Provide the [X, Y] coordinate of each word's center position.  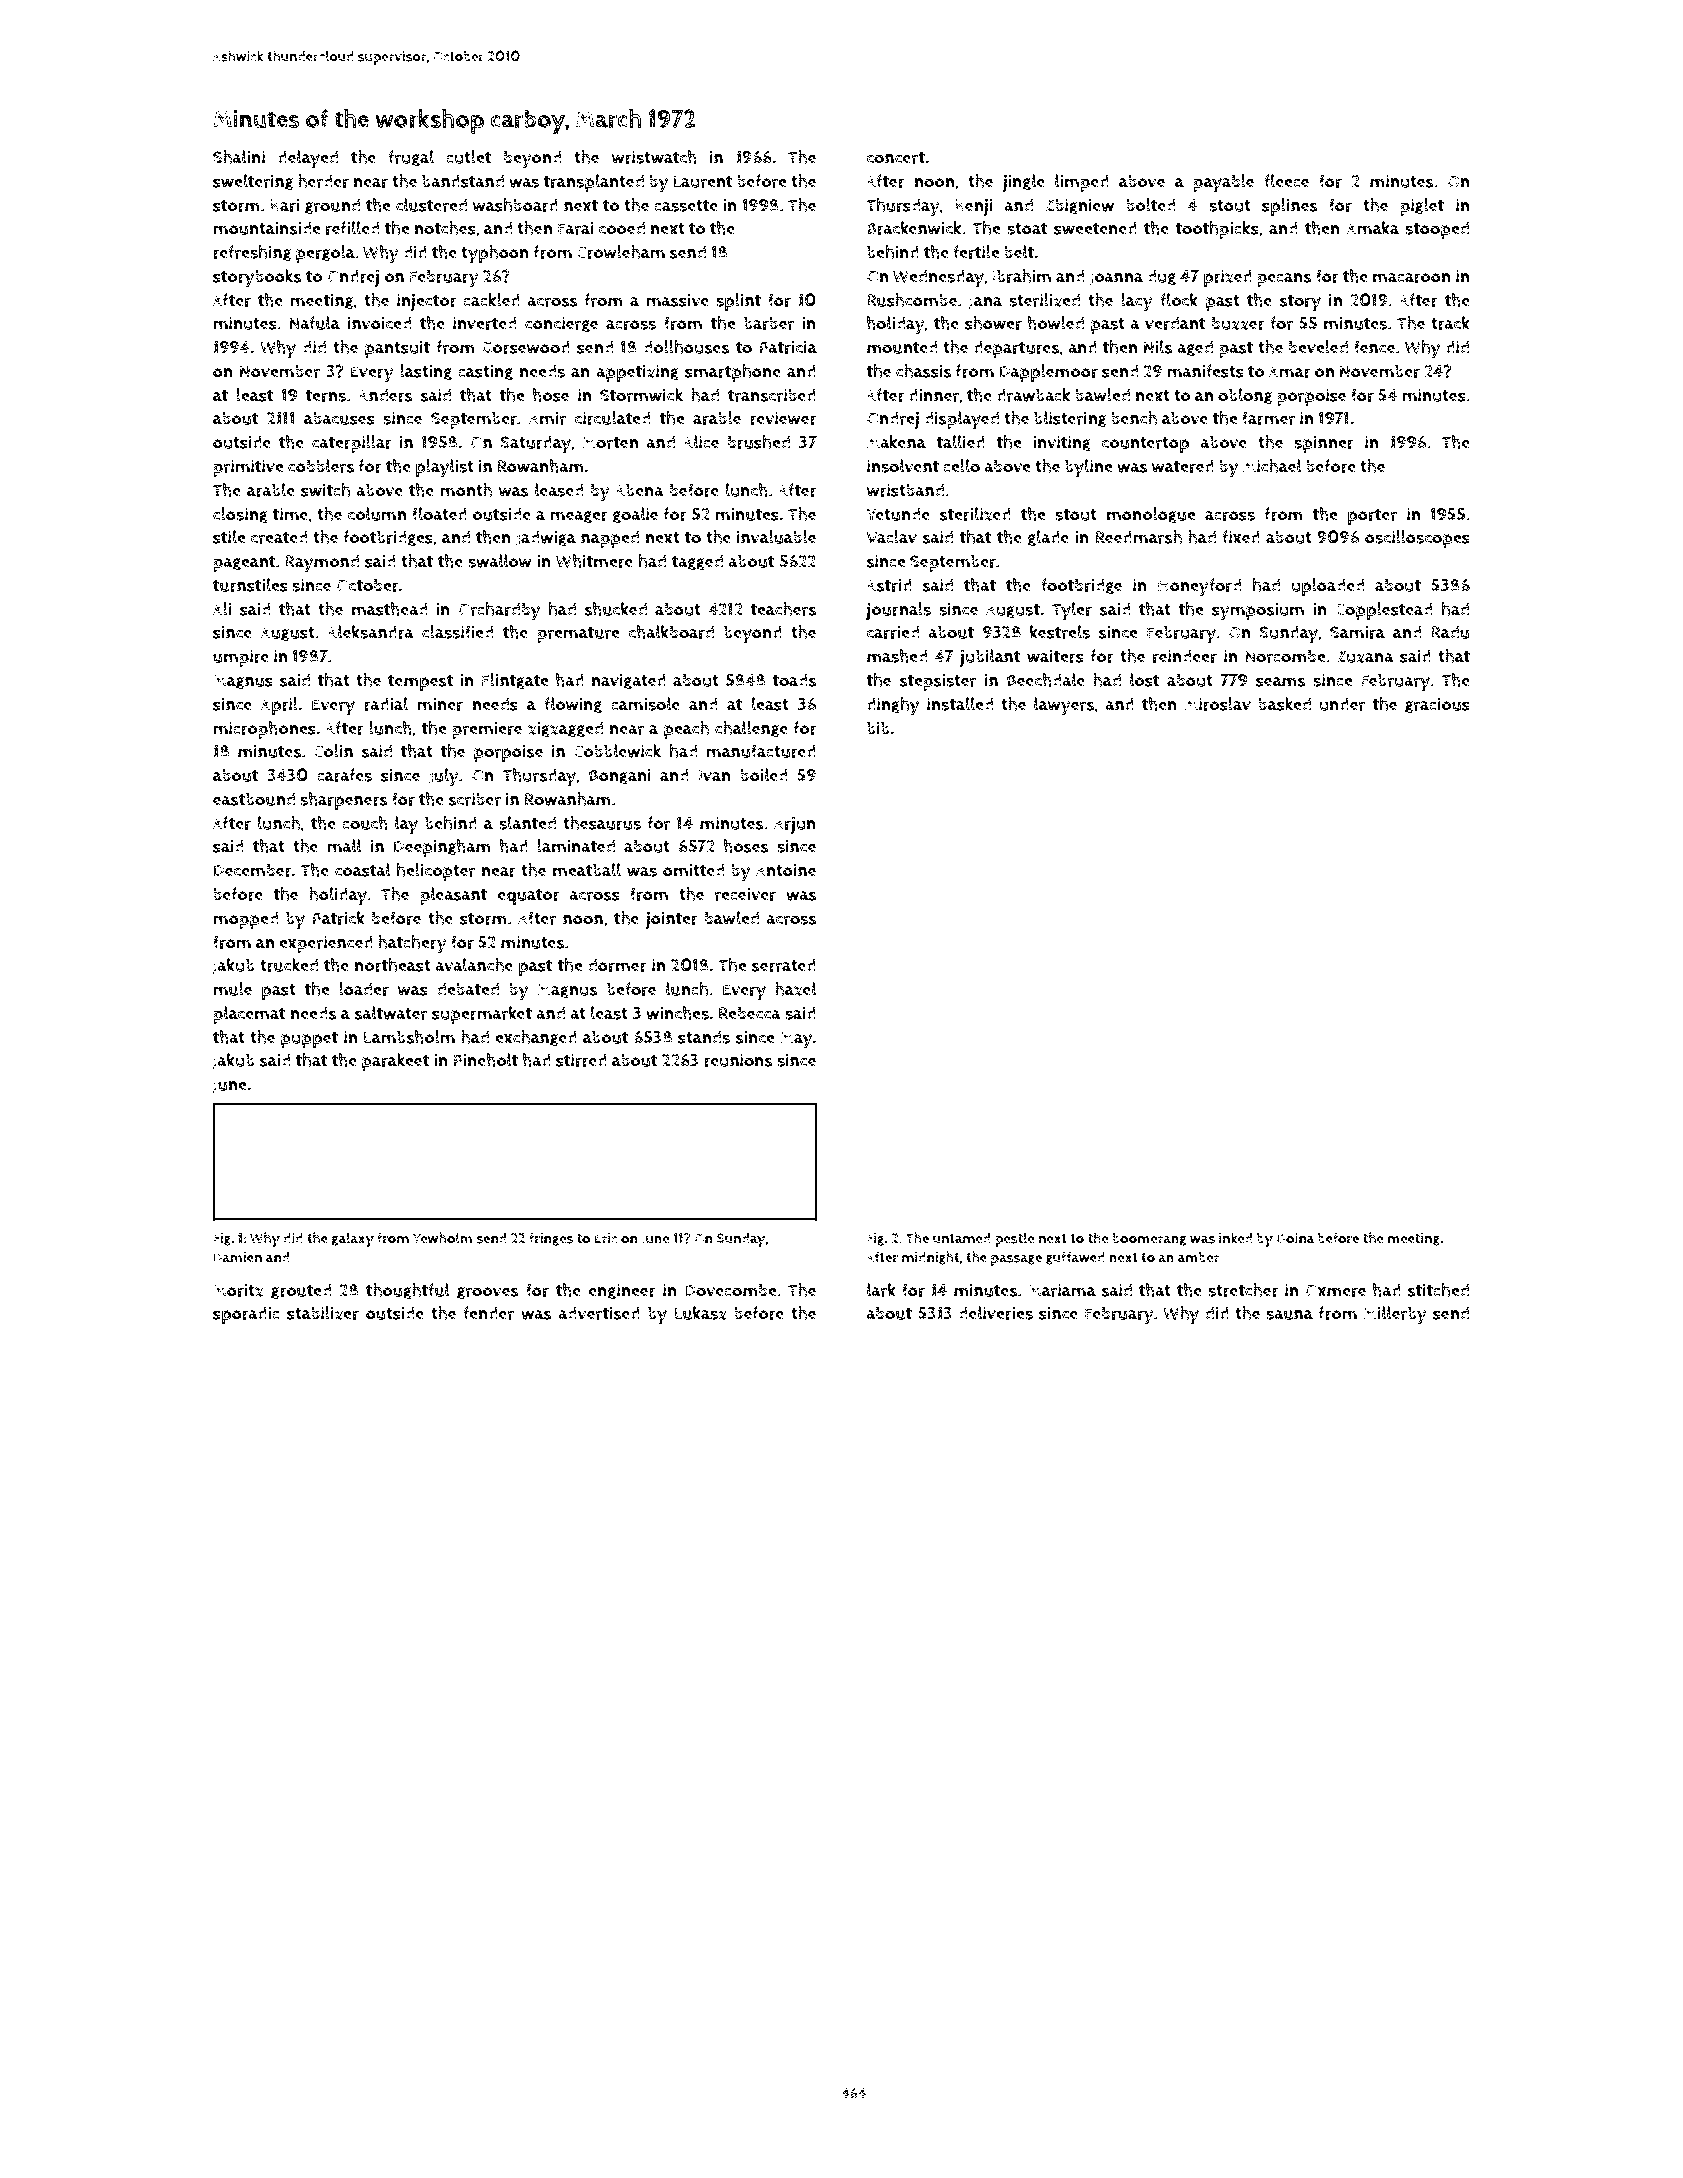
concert [896, 158]
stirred [581, 1060]
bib [878, 728]
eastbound [254, 799]
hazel [796, 989]
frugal [411, 158]
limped [1082, 183]
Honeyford [1199, 587]
